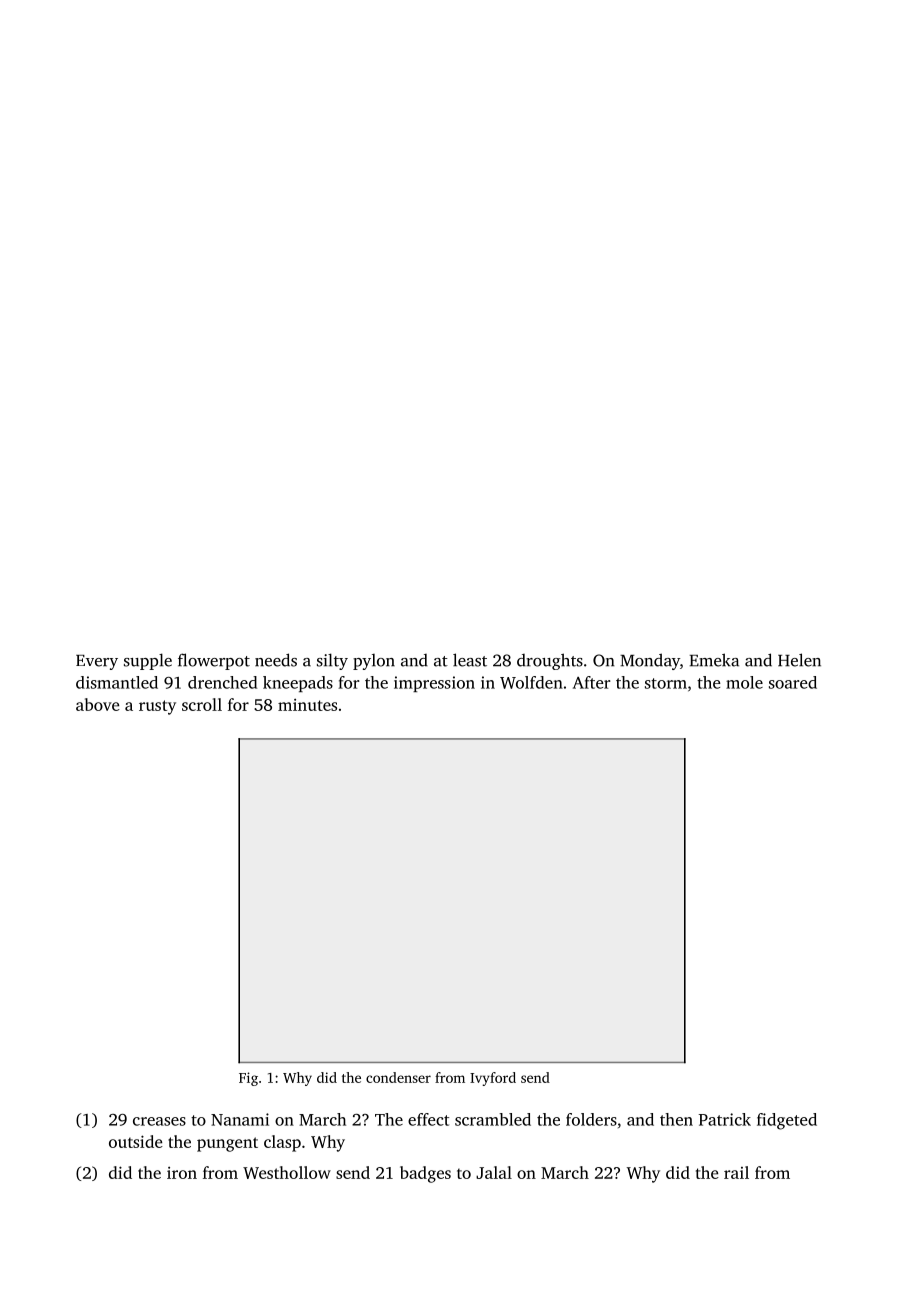 Image resolution: width=924 pixels, height=1308 pixels. Describe the element at coordinates (248, 1079) in the image. I see `Fig` at that location.
